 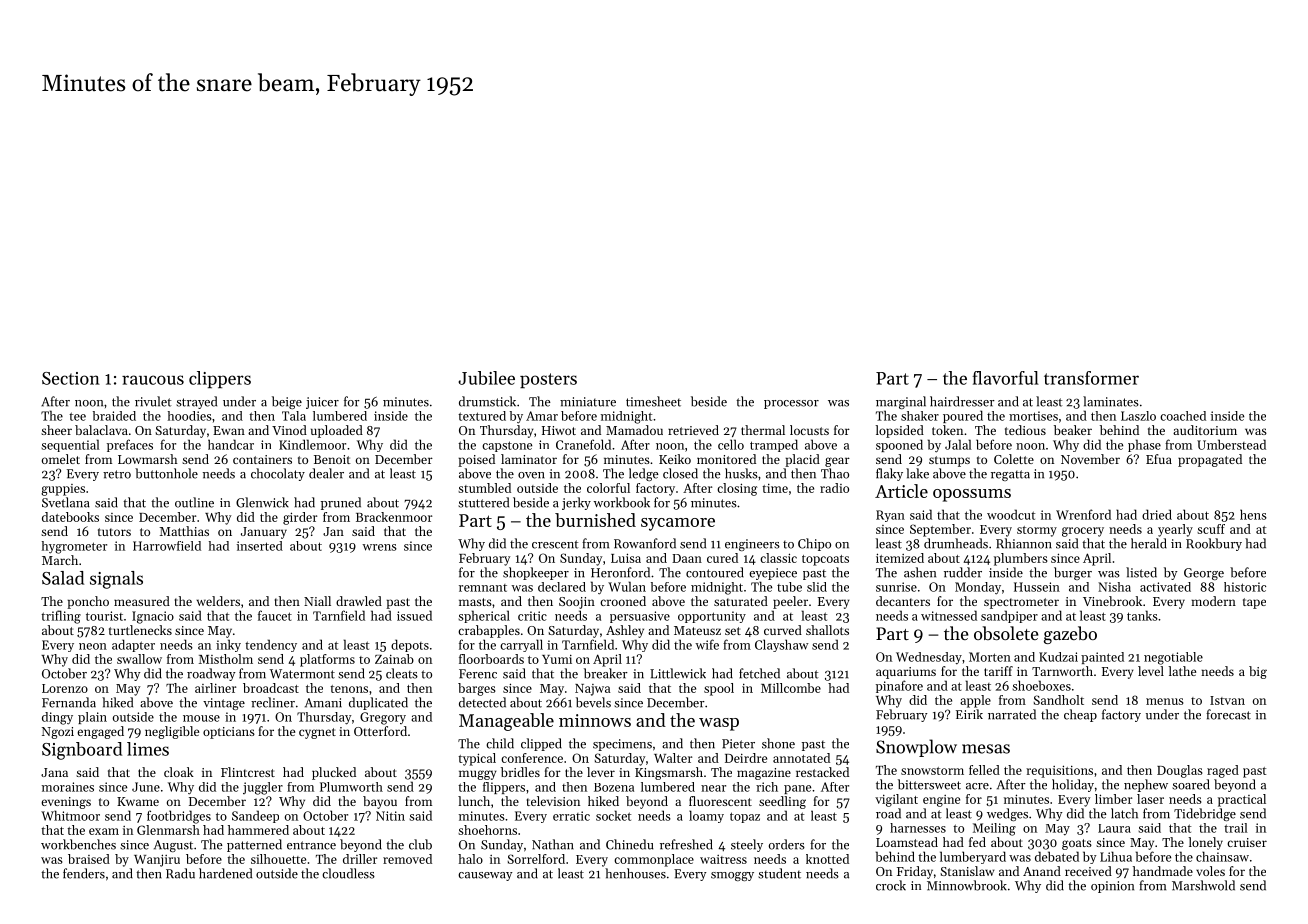 What do you see at coordinates (1005, 378) in the document?
I see `flavorful` at bounding box center [1005, 378].
